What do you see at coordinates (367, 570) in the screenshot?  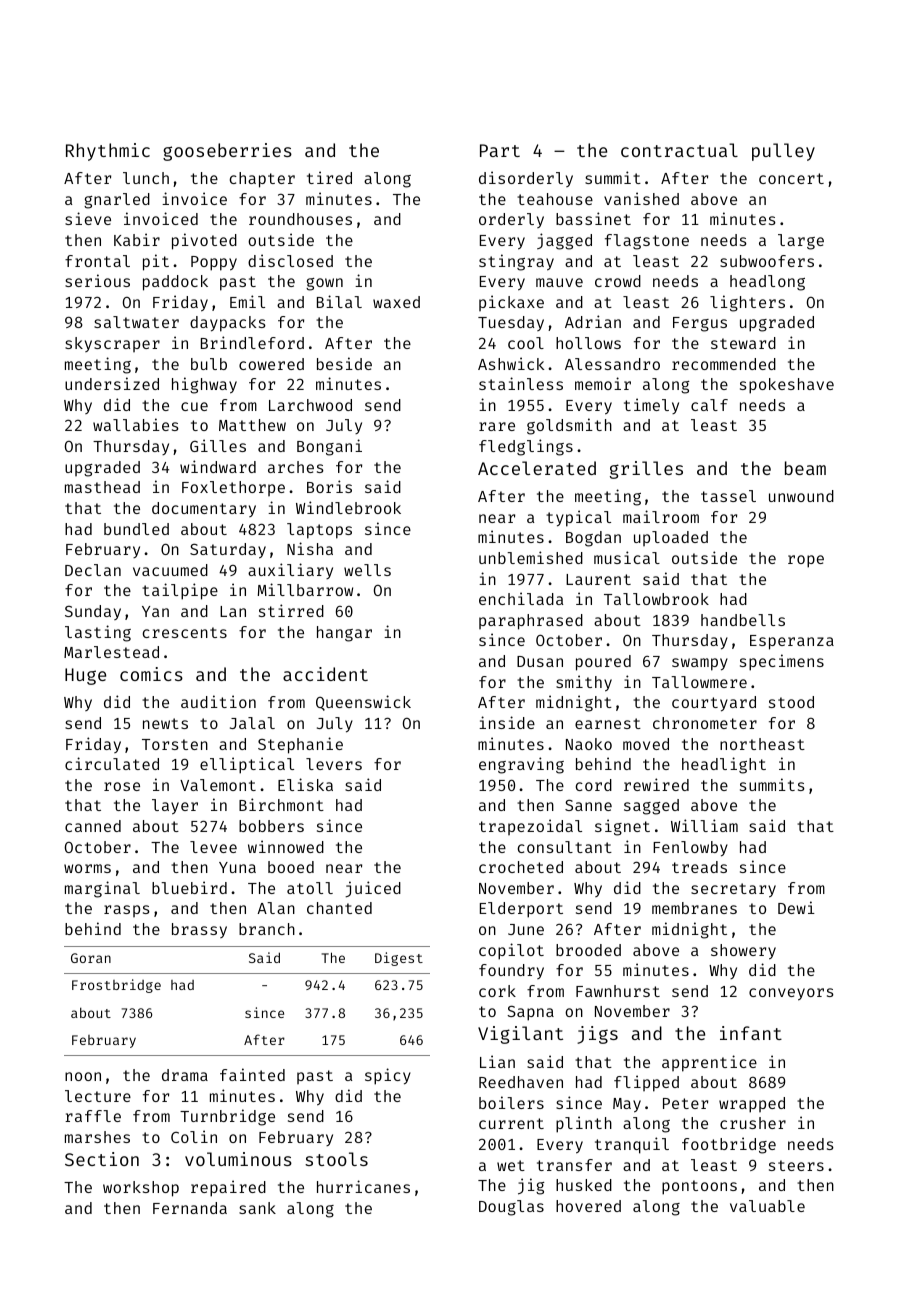 I see `wells` at bounding box center [367, 570].
